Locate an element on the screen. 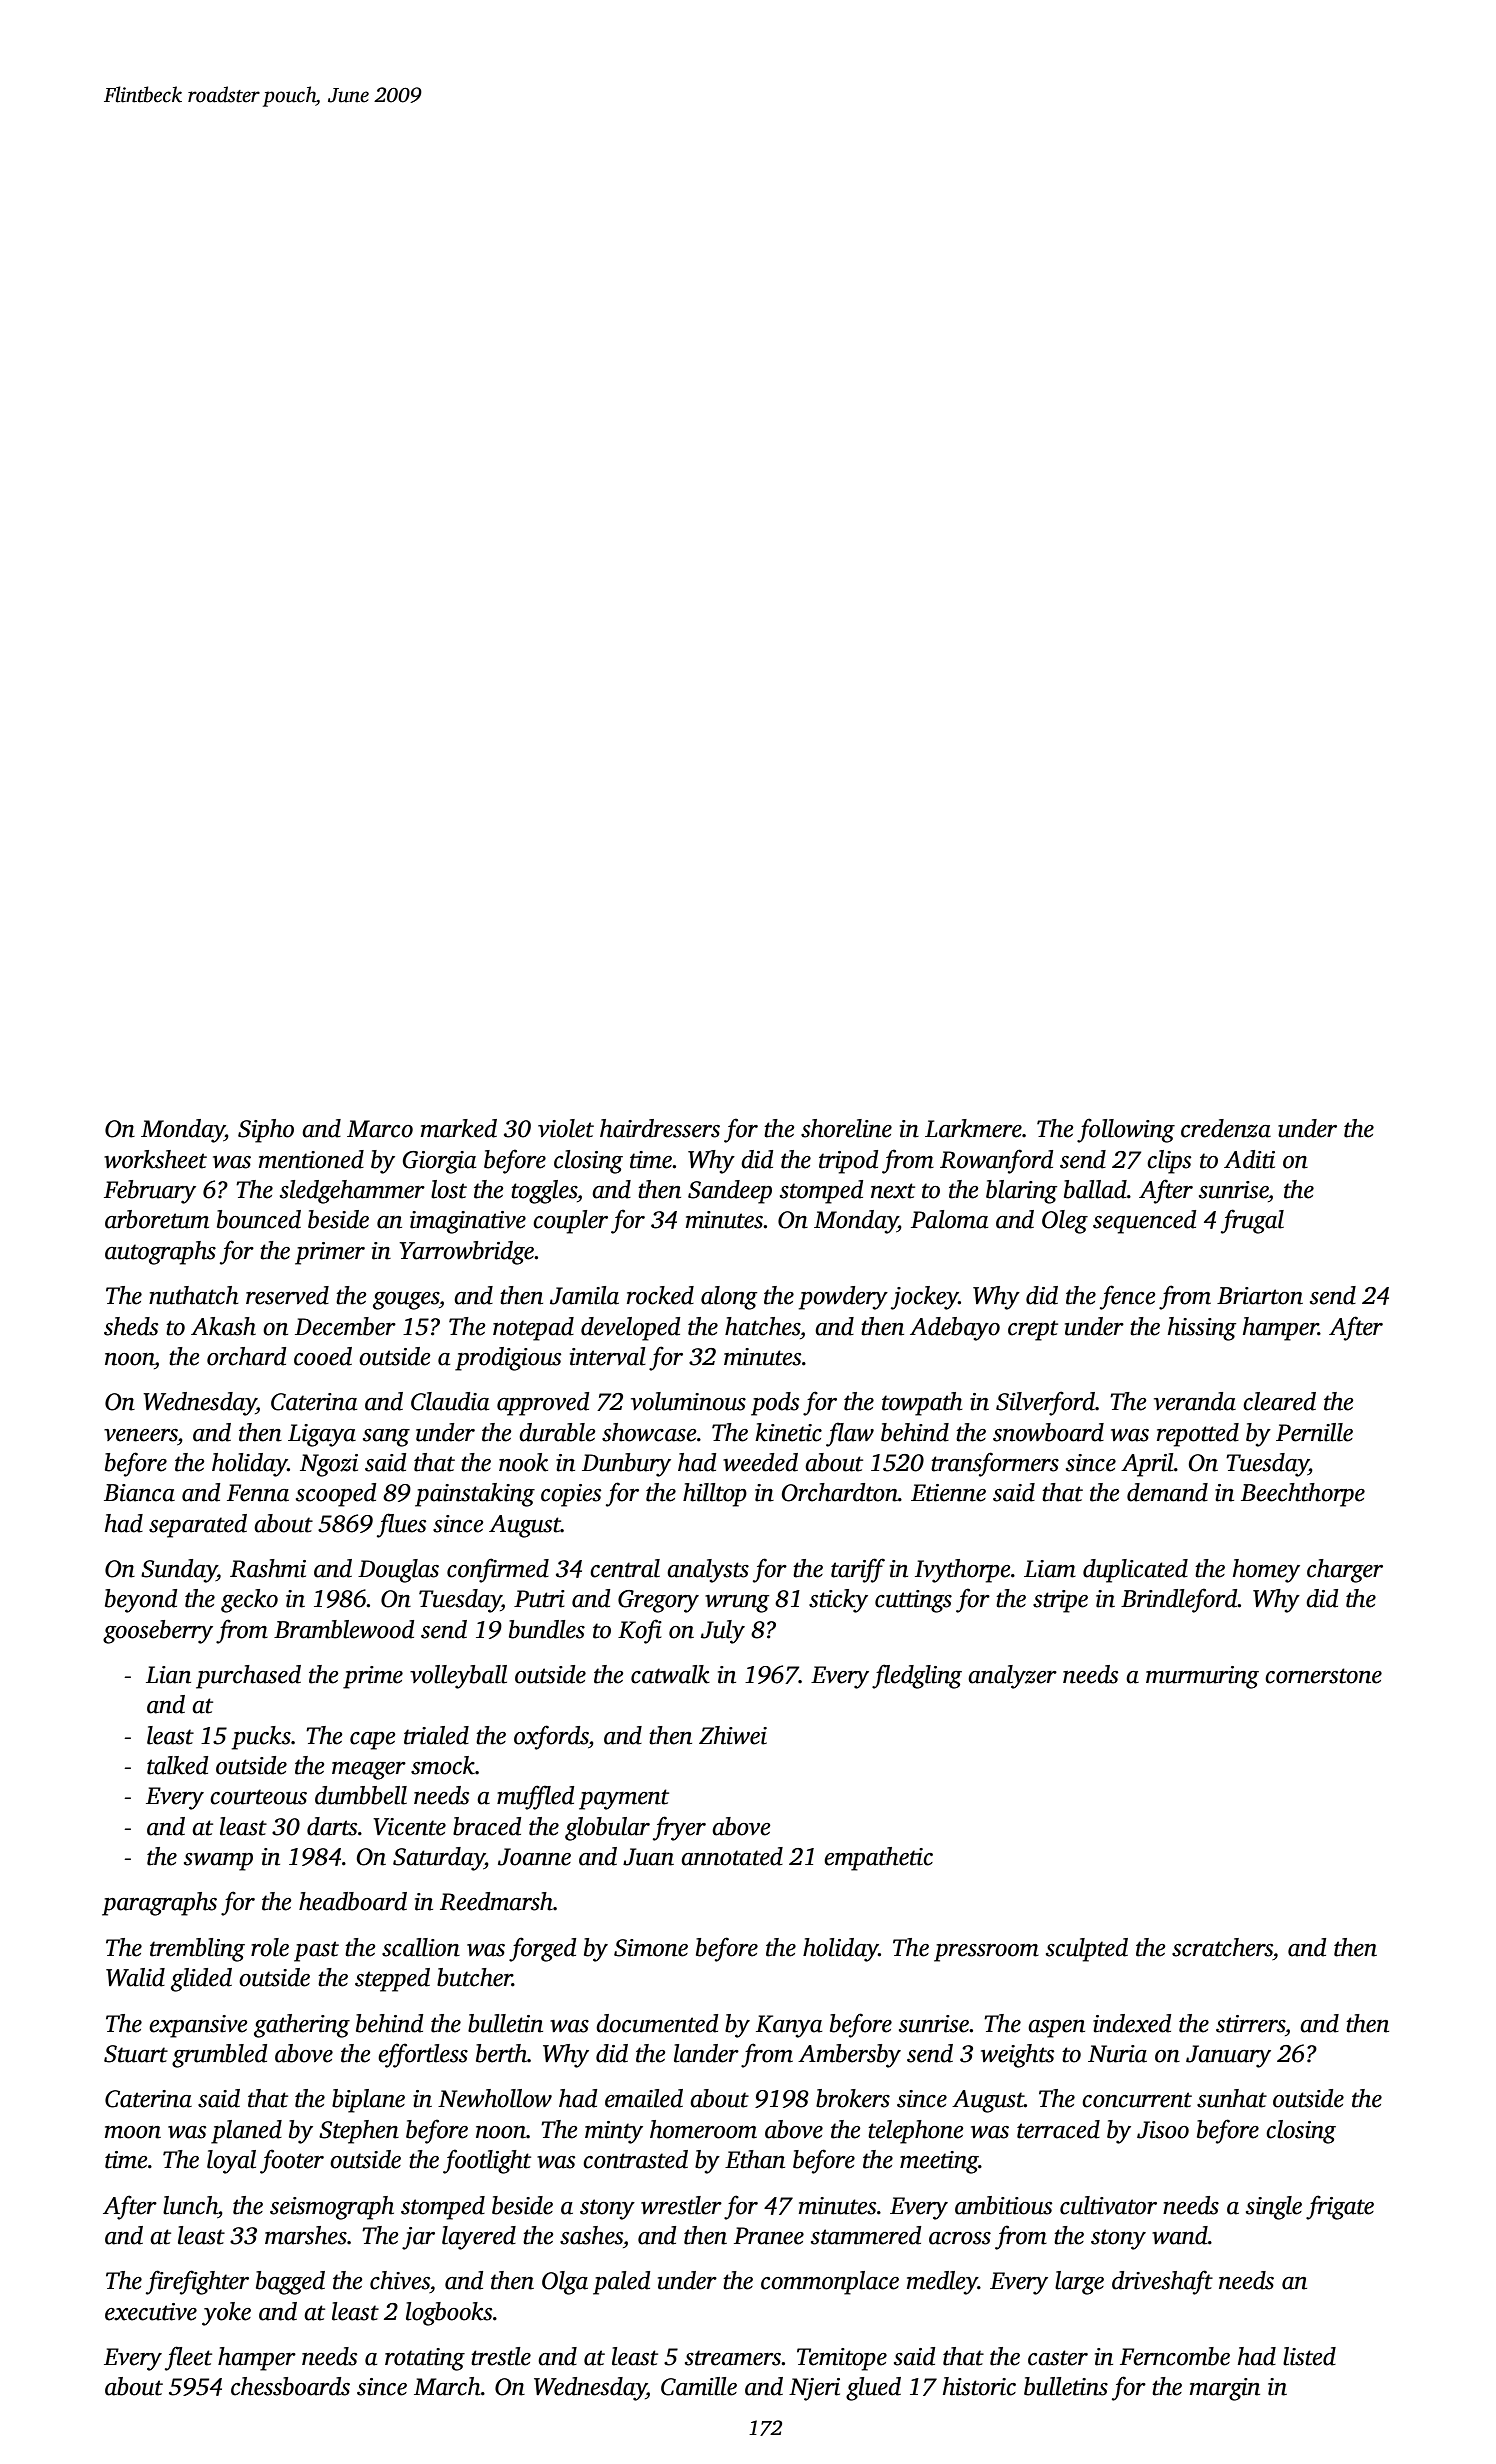 This screenshot has width=1496, height=2464. biplane is located at coordinates (368, 2101).
